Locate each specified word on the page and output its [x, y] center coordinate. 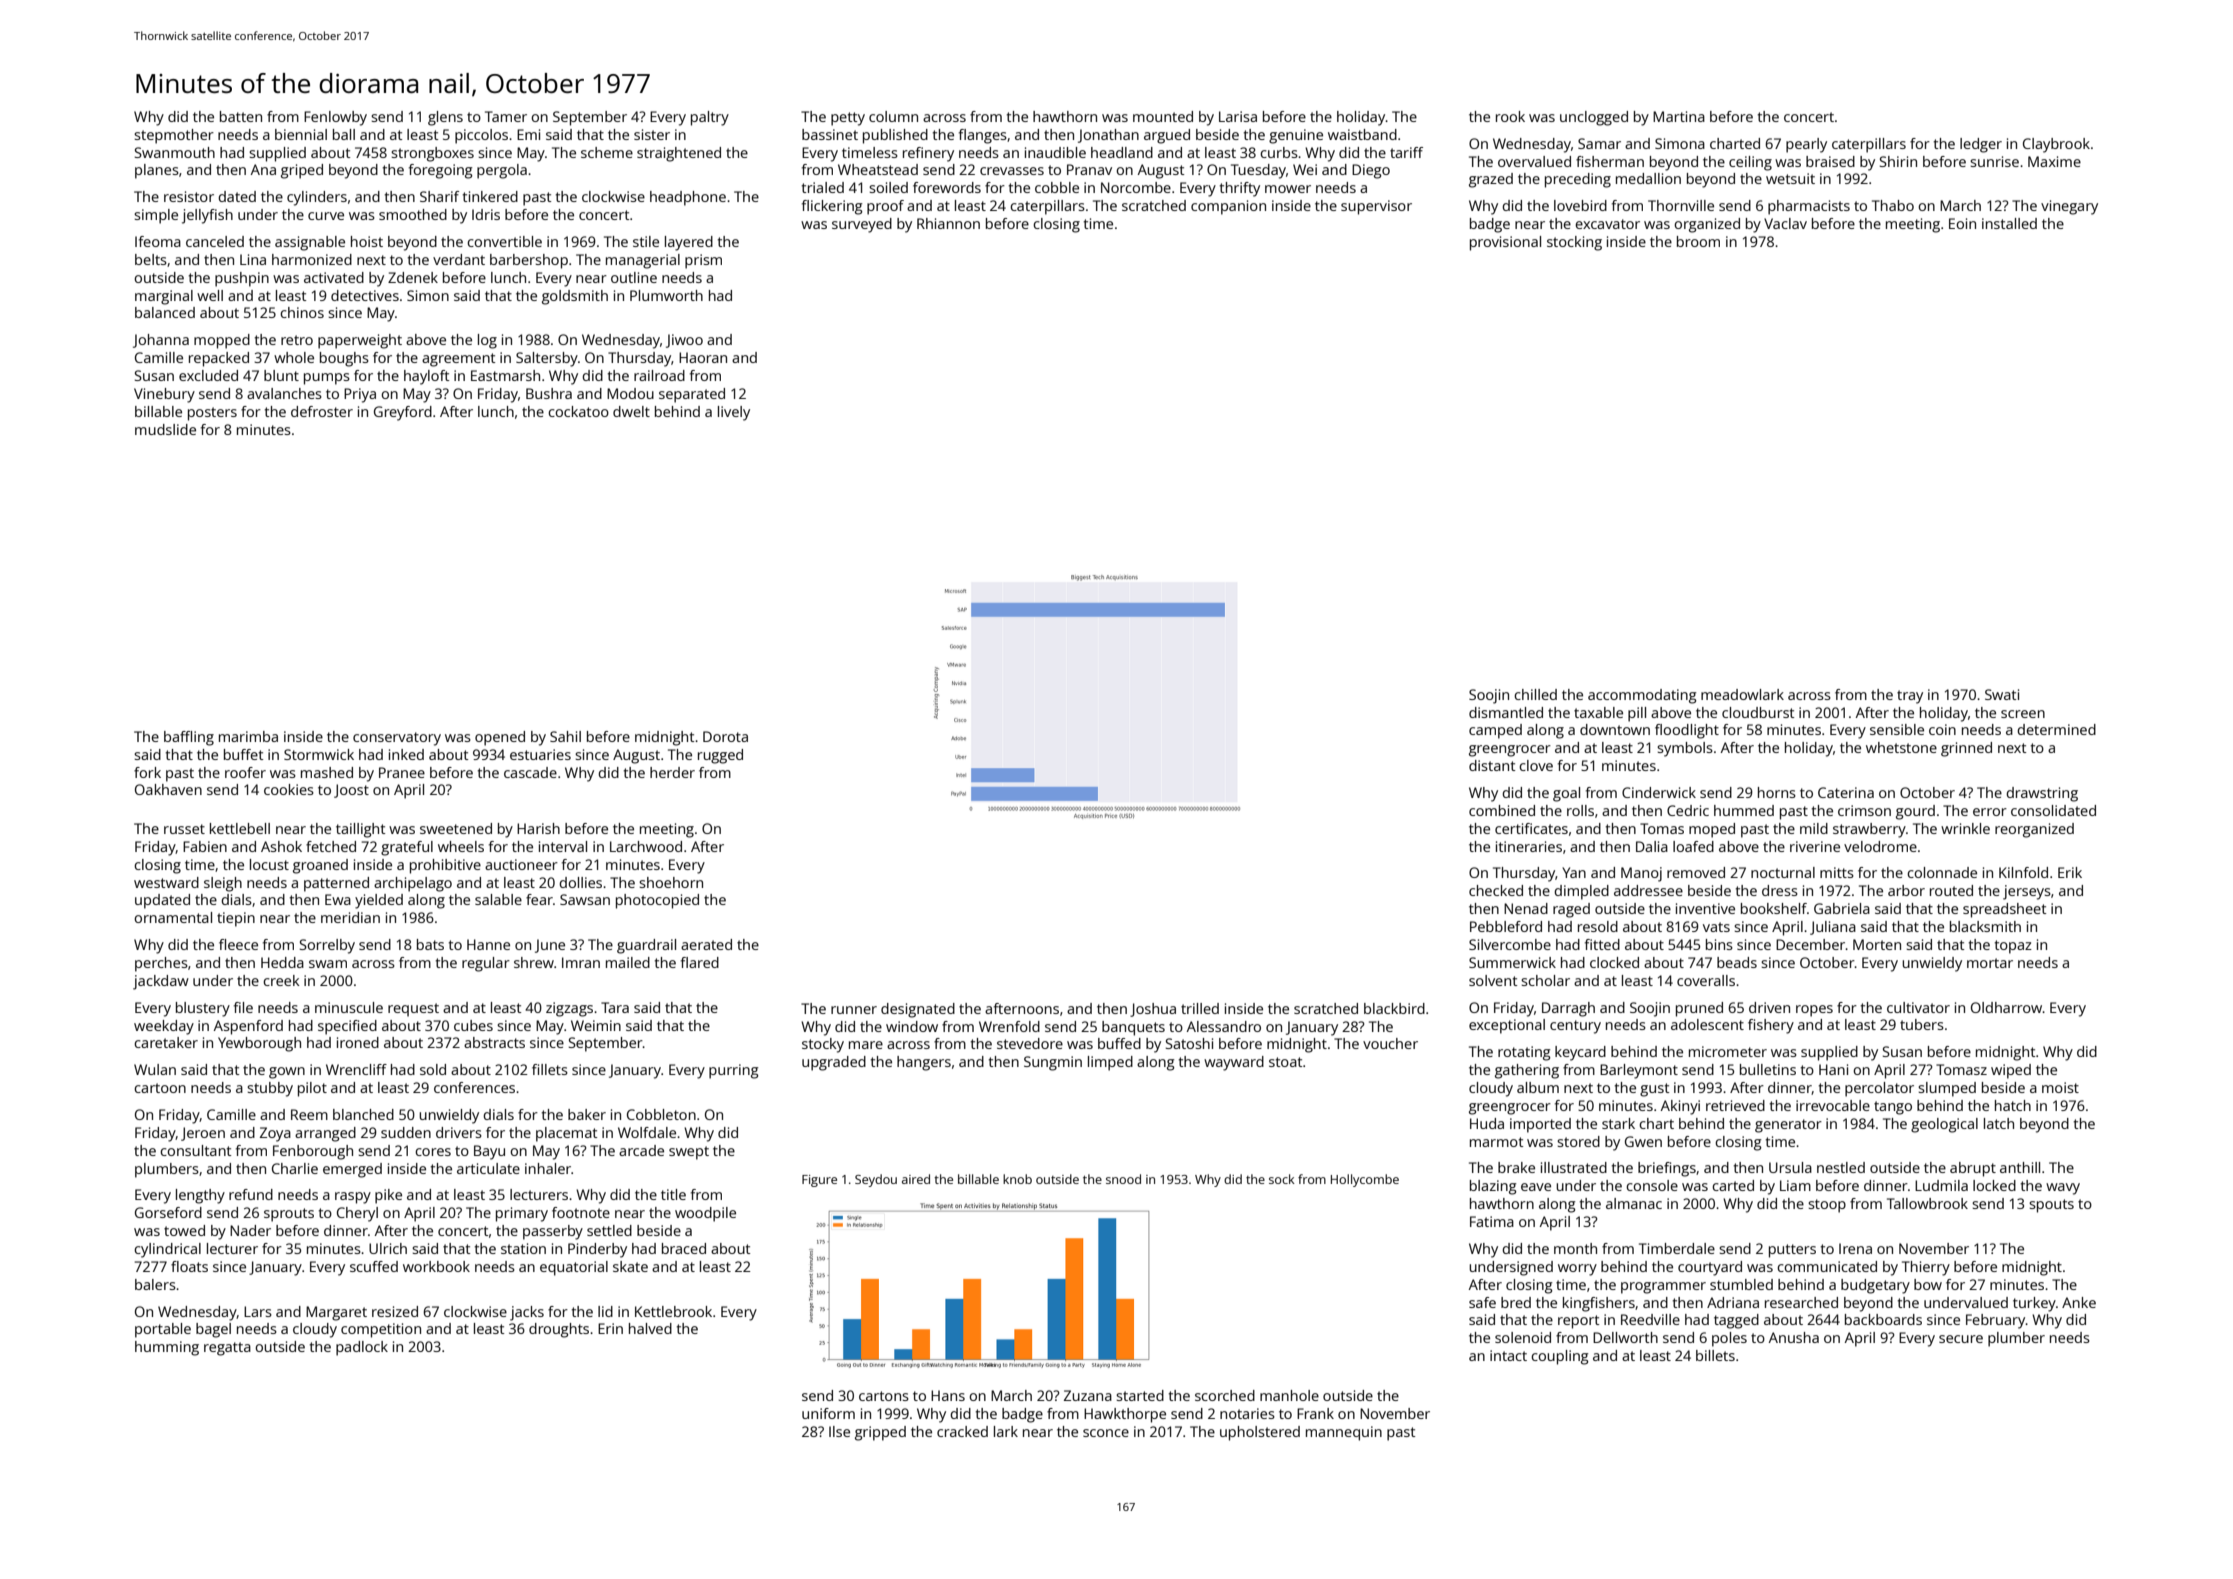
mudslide [165, 429]
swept [689, 1153]
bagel [213, 1330]
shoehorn [671, 882]
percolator [1879, 1089]
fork [147, 772]
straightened [679, 154]
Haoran [703, 357]
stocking [1574, 243]
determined [2056, 729]
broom [1698, 241]
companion [1228, 207]
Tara [615, 1007]
